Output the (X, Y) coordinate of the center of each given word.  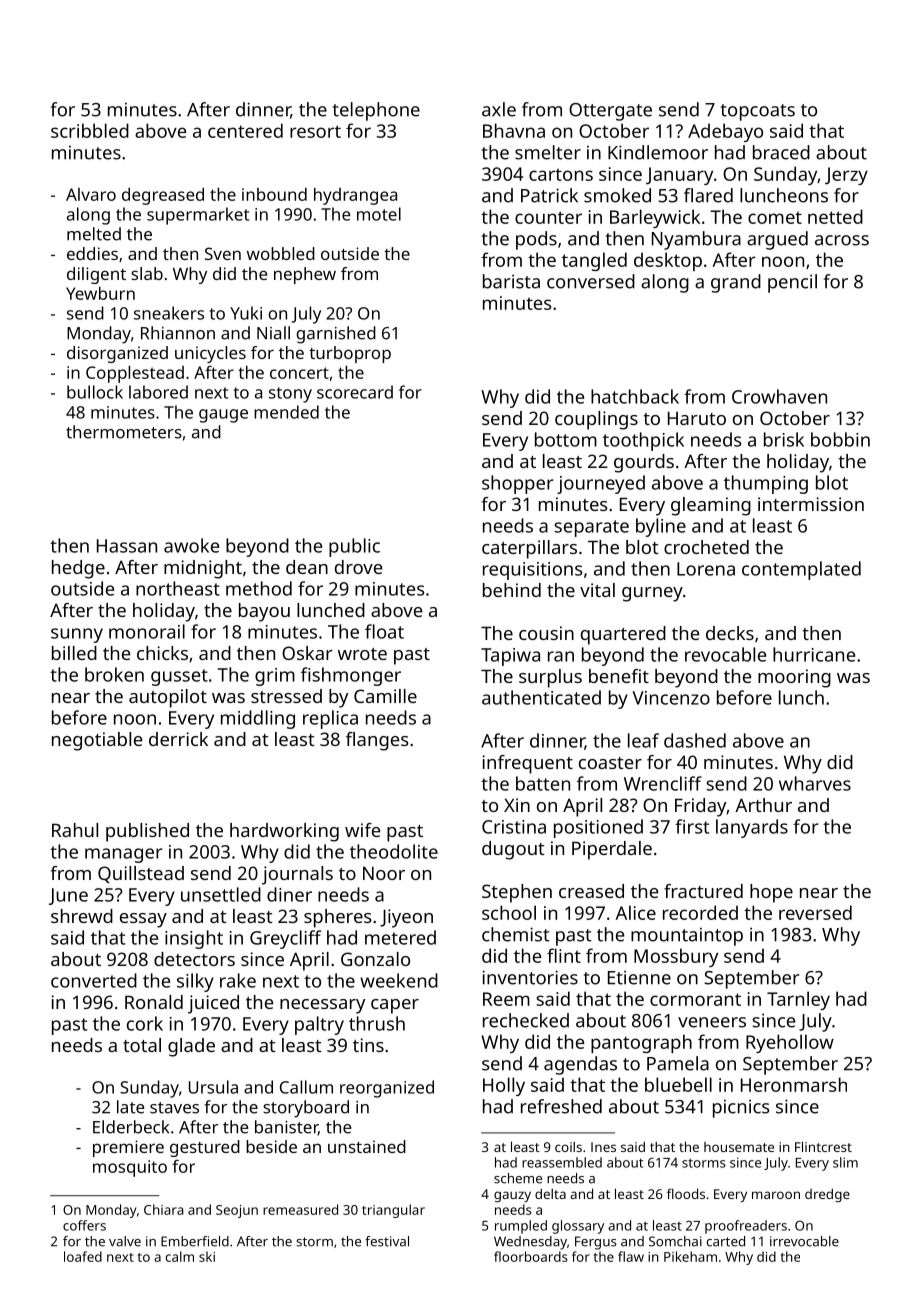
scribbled (90, 130)
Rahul (75, 830)
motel (379, 214)
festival (387, 1241)
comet (775, 217)
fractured (703, 891)
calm (180, 1256)
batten (543, 783)
